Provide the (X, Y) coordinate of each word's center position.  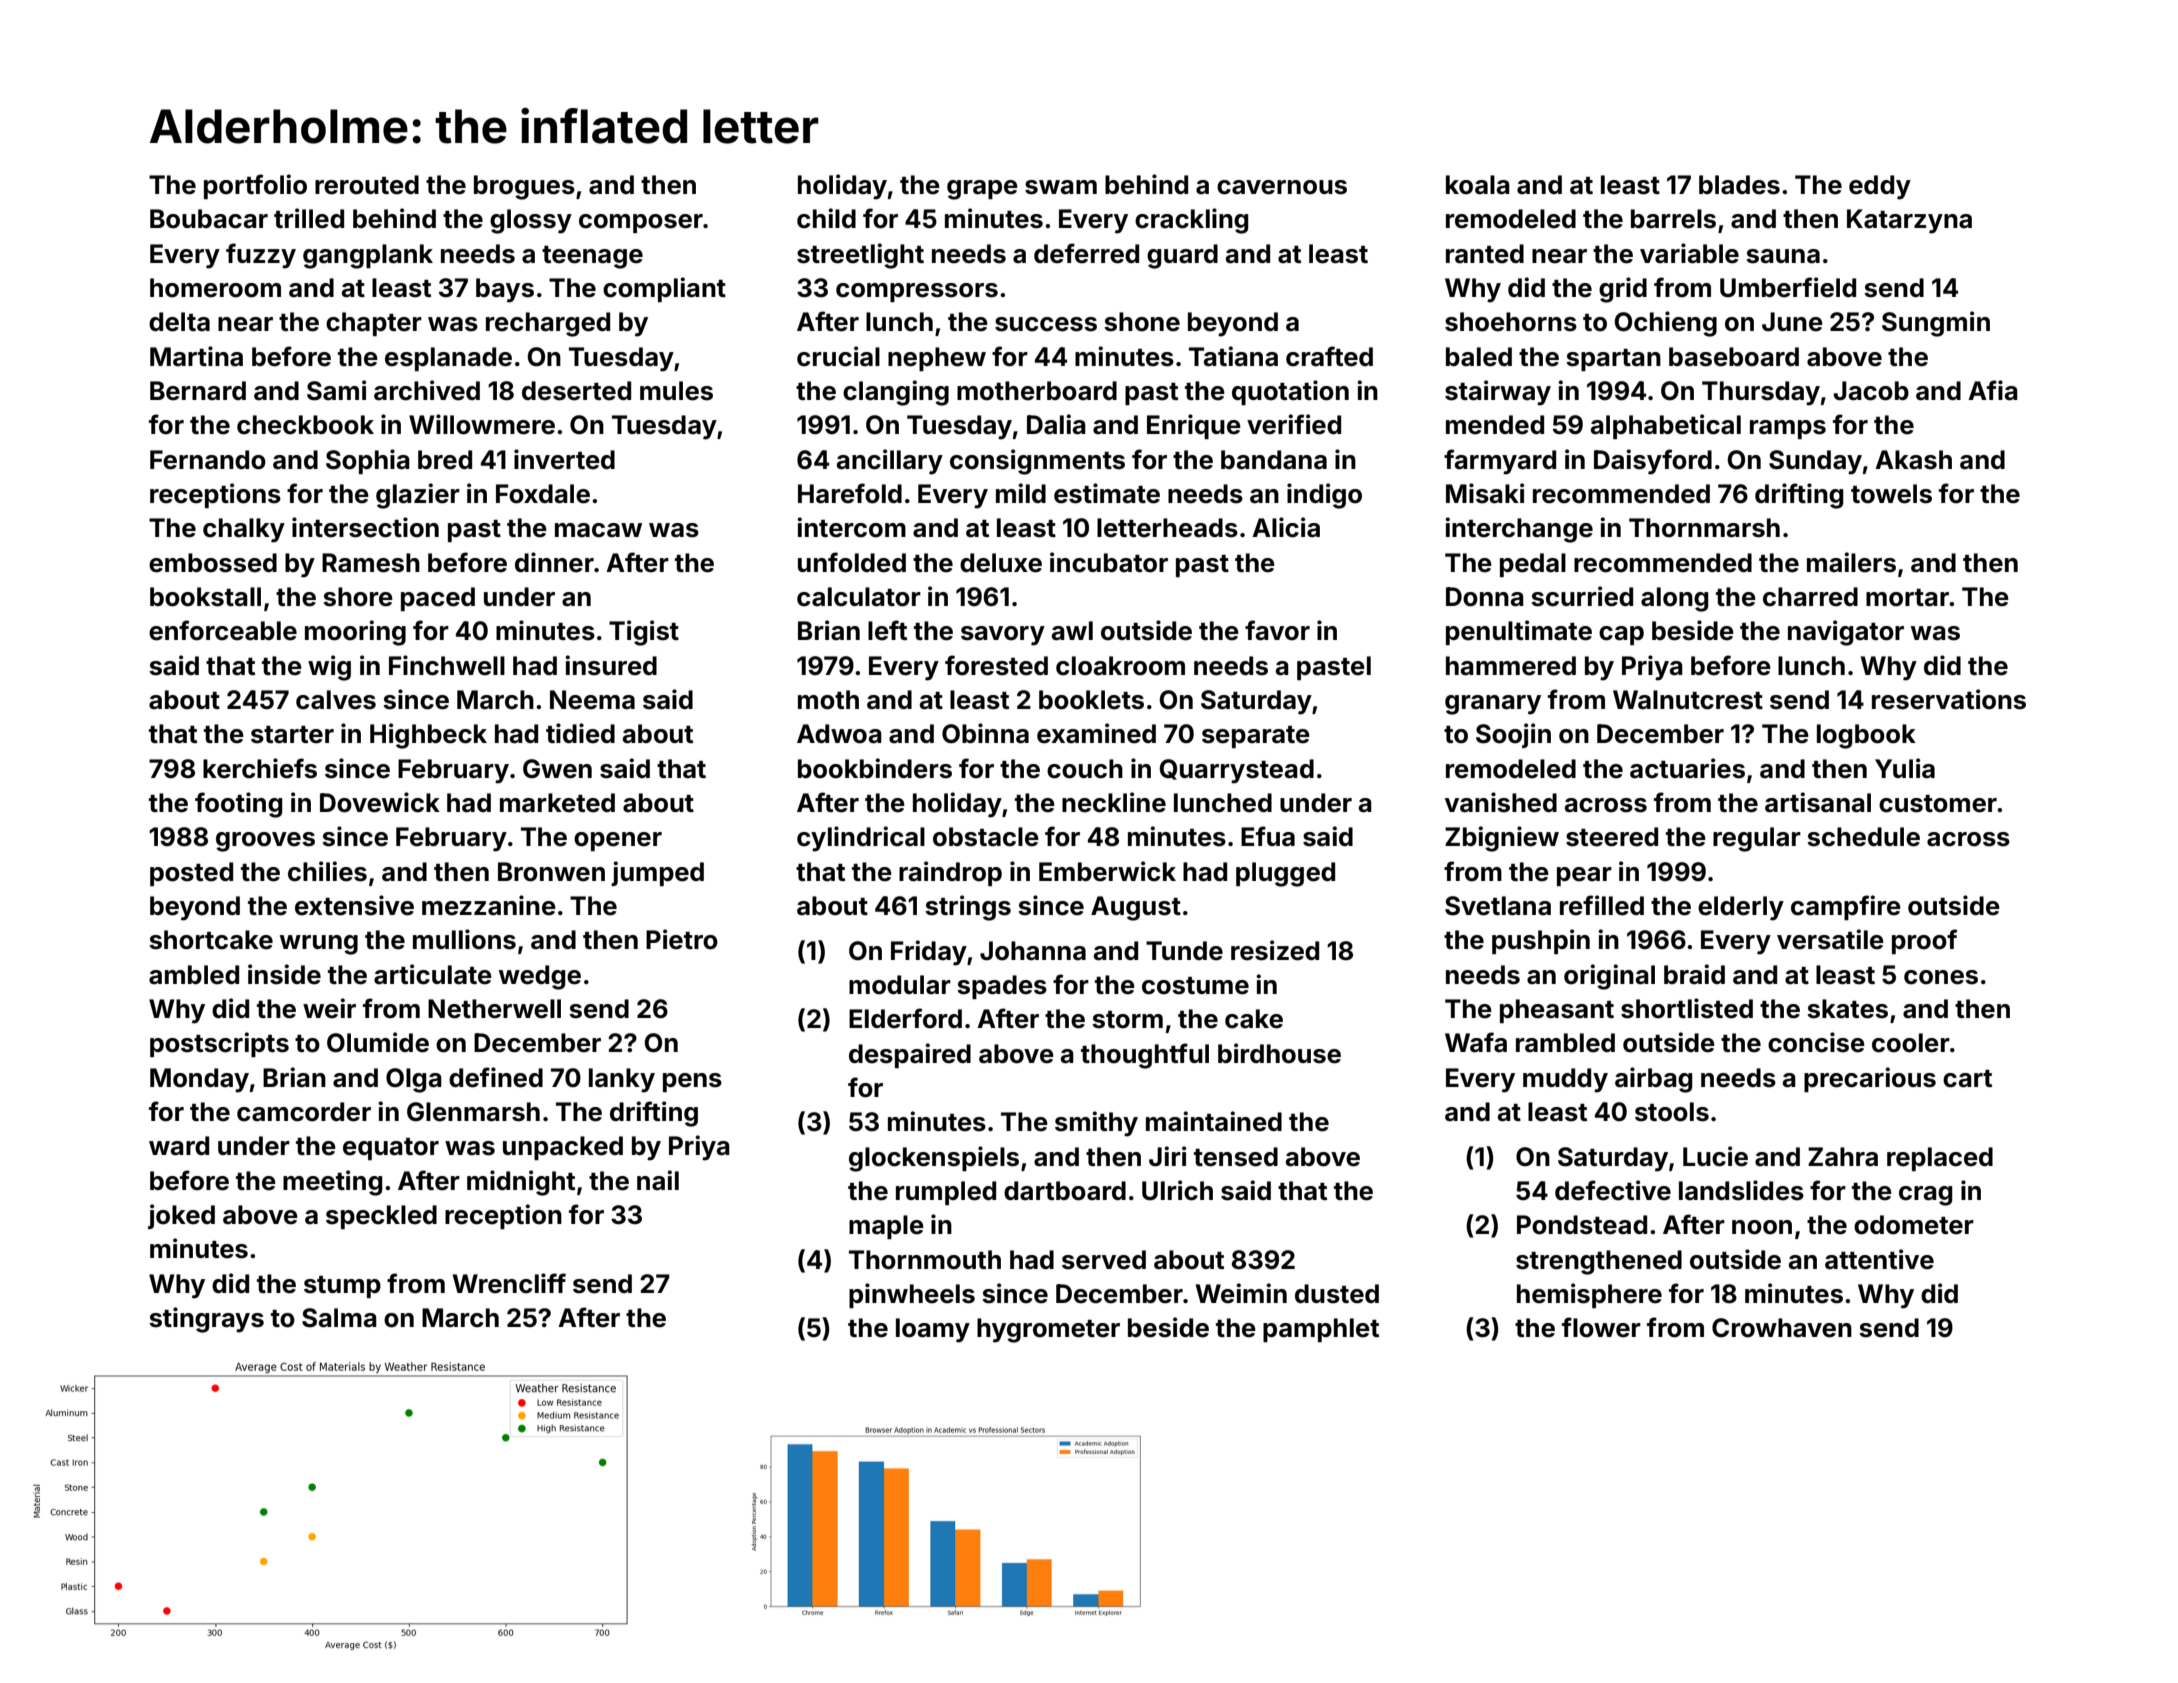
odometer (1914, 1225)
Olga (414, 1080)
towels (1891, 494)
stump (342, 1287)
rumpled (946, 1193)
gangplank (368, 256)
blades (1739, 185)
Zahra (1843, 1157)
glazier (418, 496)
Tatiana (1233, 356)
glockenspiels (934, 1159)
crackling (1192, 221)
